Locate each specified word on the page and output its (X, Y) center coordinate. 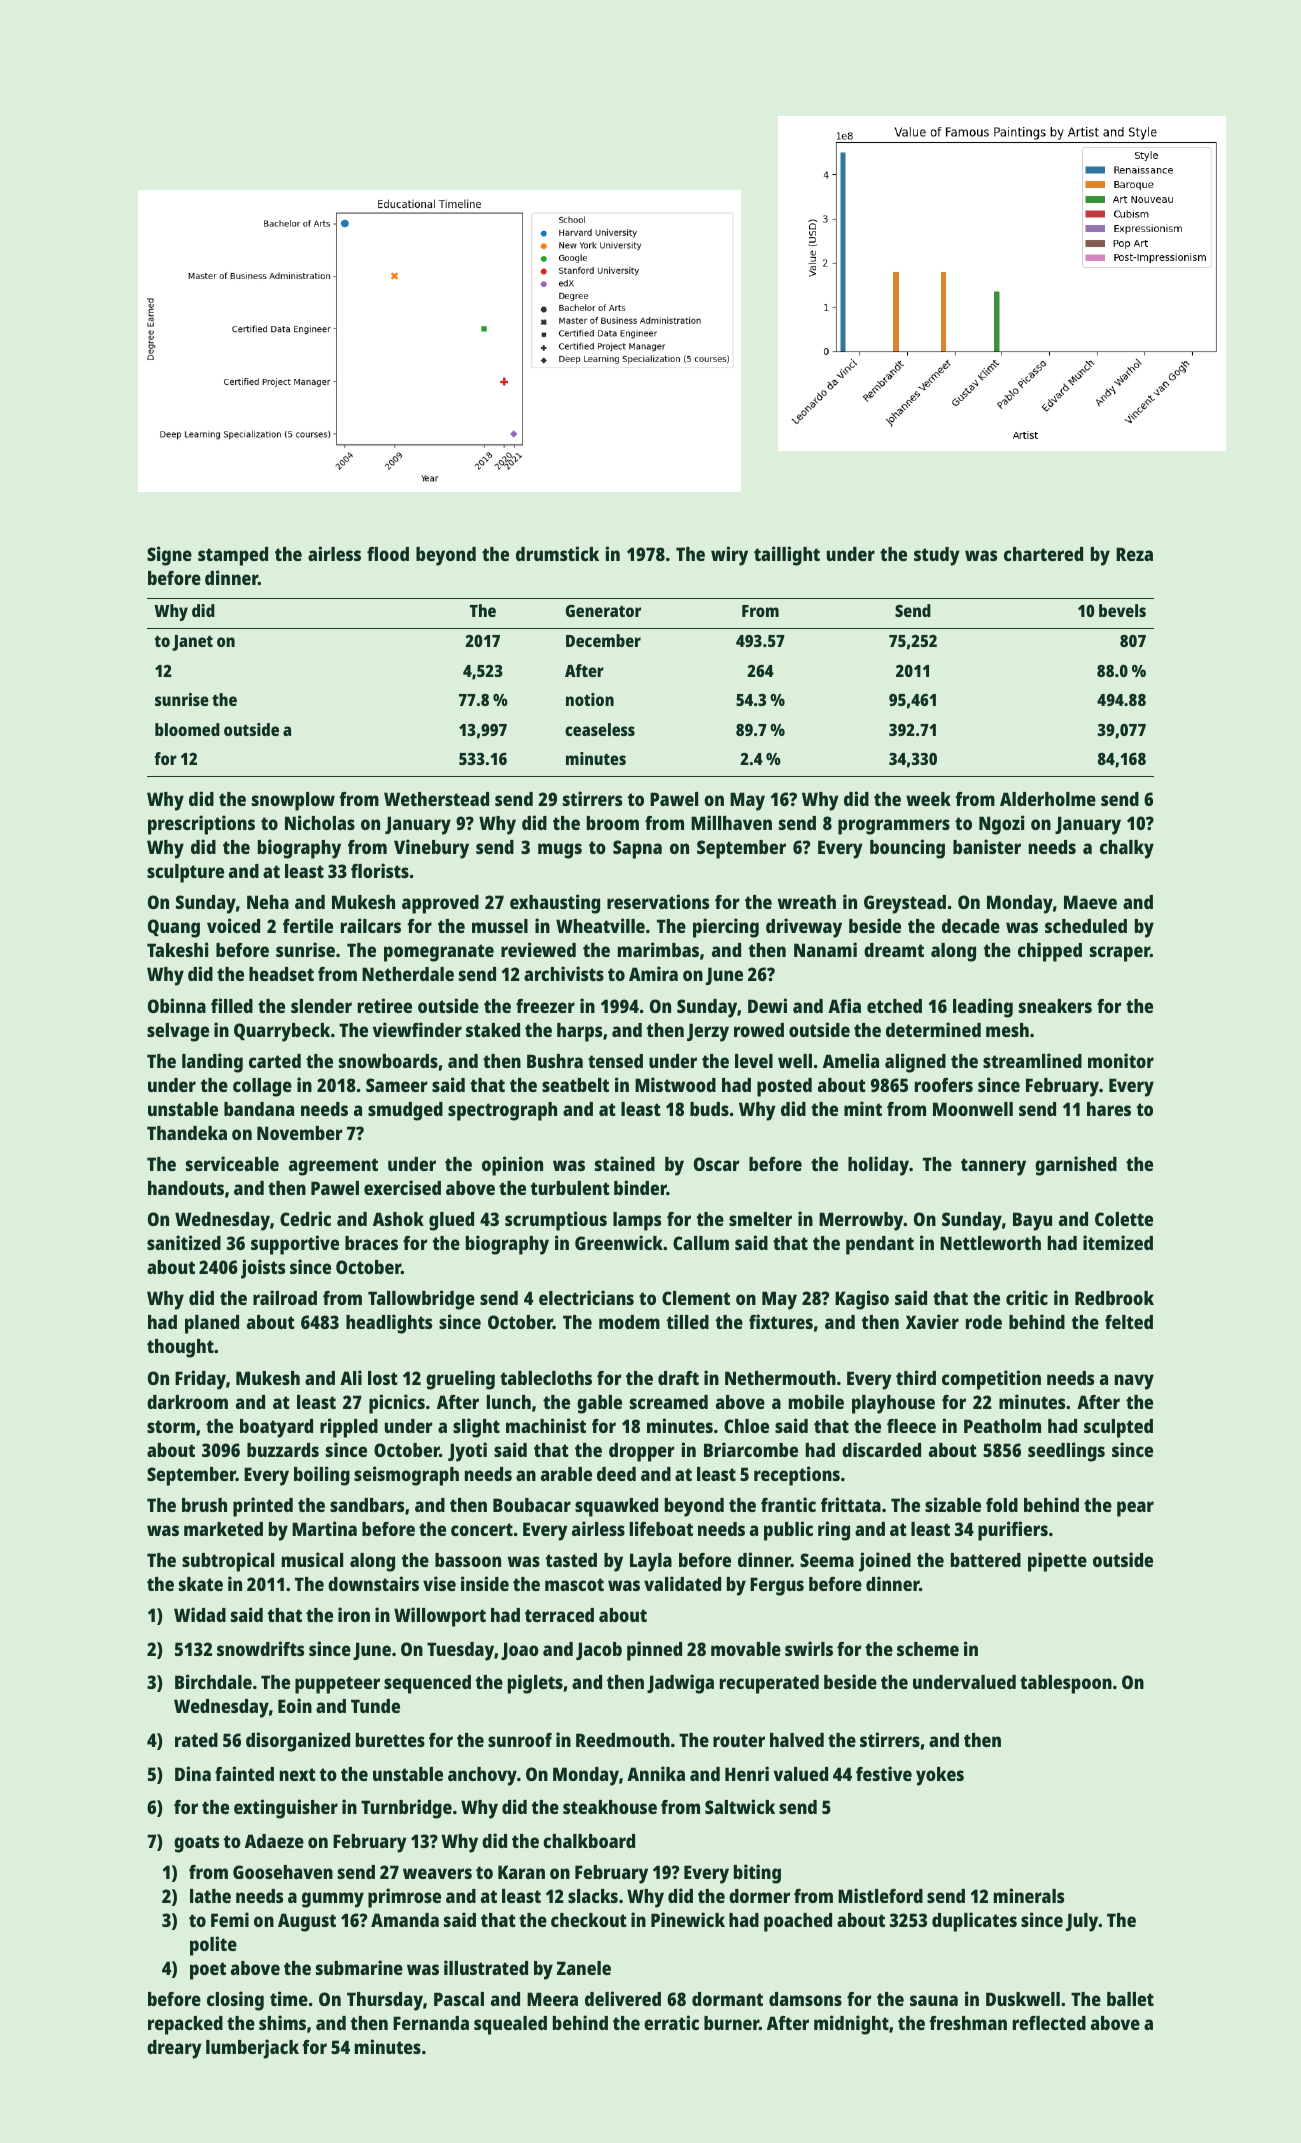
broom (613, 823)
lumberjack (252, 2049)
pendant (880, 1245)
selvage (178, 1032)
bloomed (187, 729)
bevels (1122, 610)
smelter (760, 1219)
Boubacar (532, 1505)
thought (180, 1348)
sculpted (1118, 1428)
